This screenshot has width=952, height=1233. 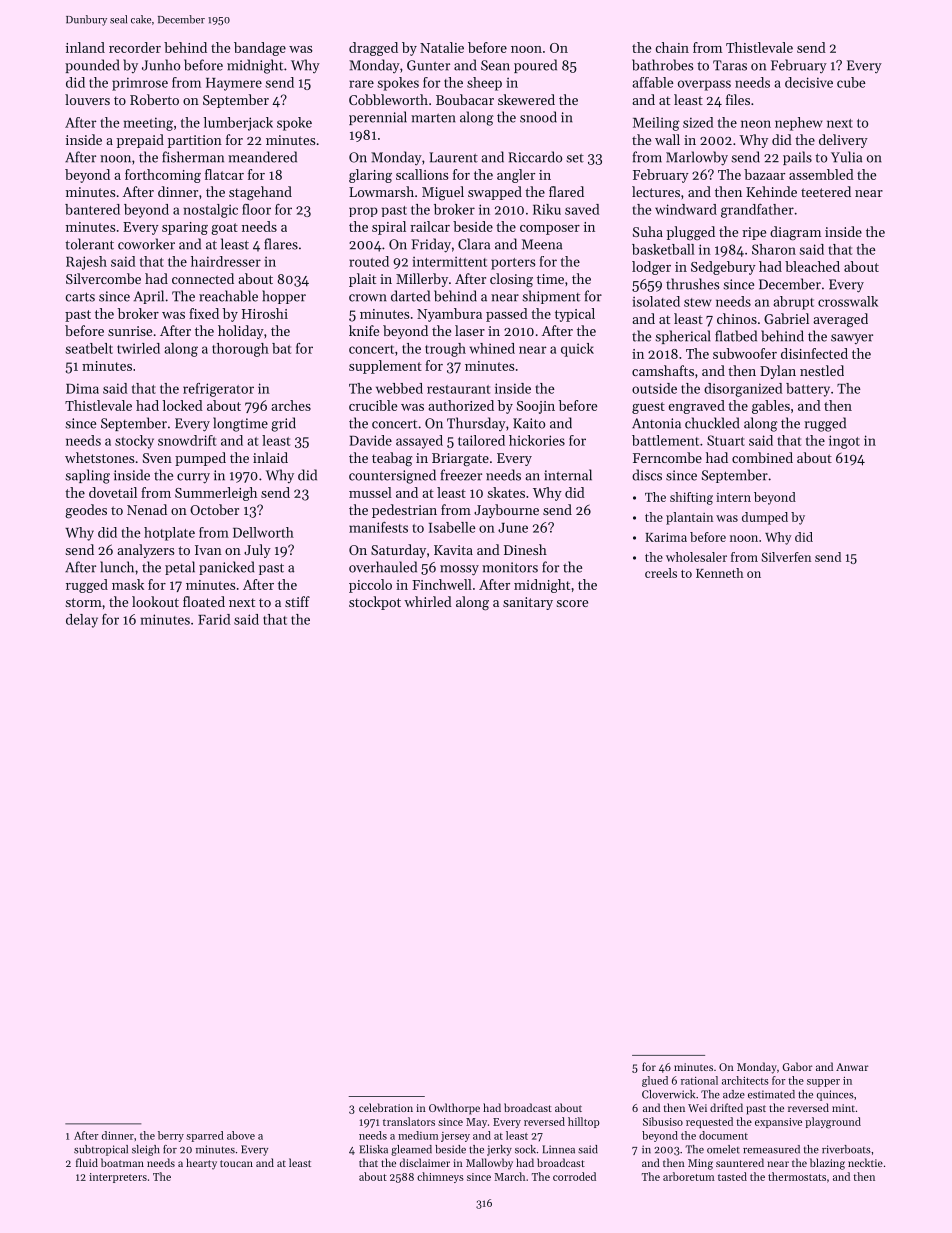 What do you see at coordinates (656, 124) in the screenshot?
I see `Meiling` at bounding box center [656, 124].
